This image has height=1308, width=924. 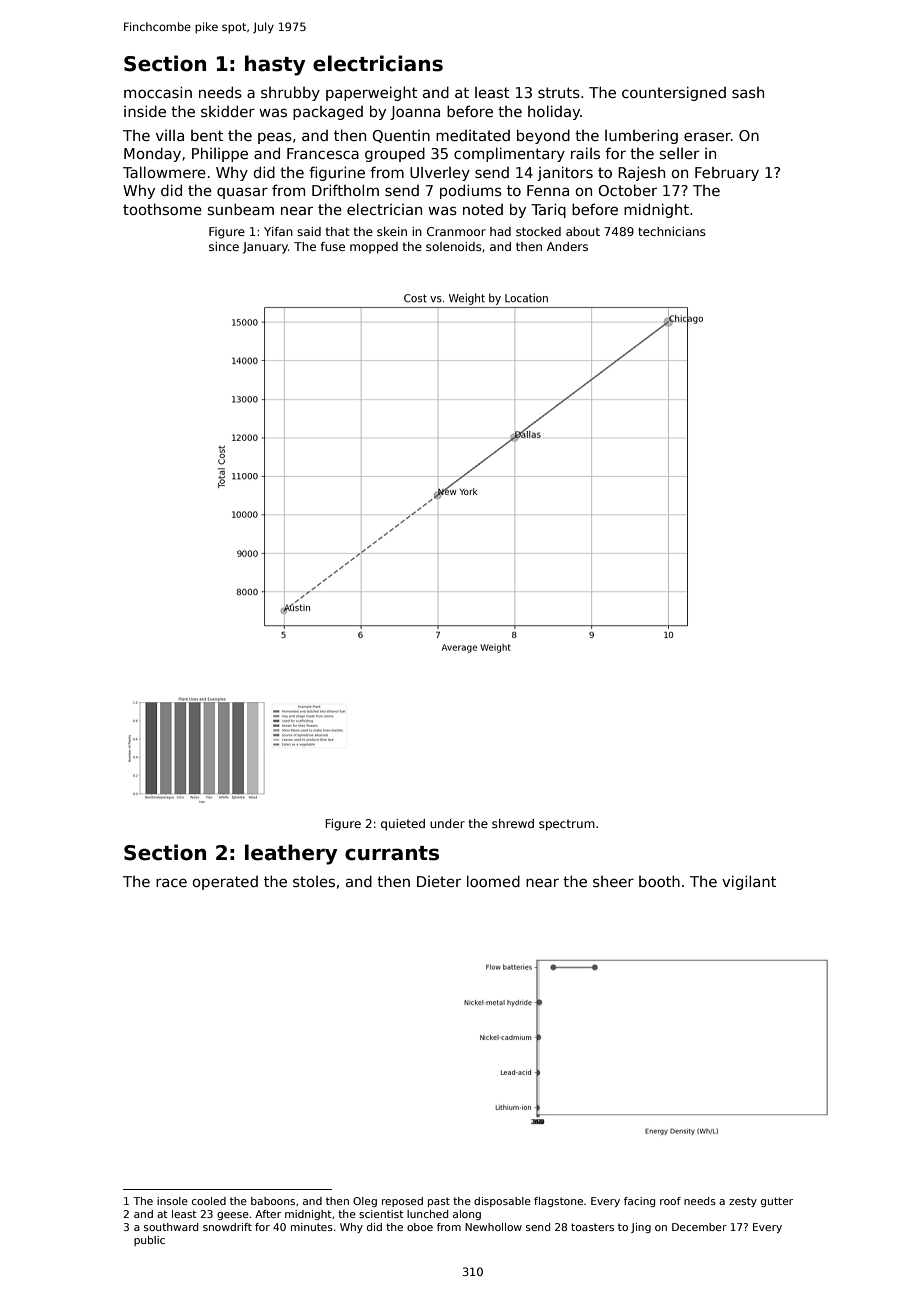 What do you see at coordinates (233, 1216) in the image?
I see `geese` at bounding box center [233, 1216].
